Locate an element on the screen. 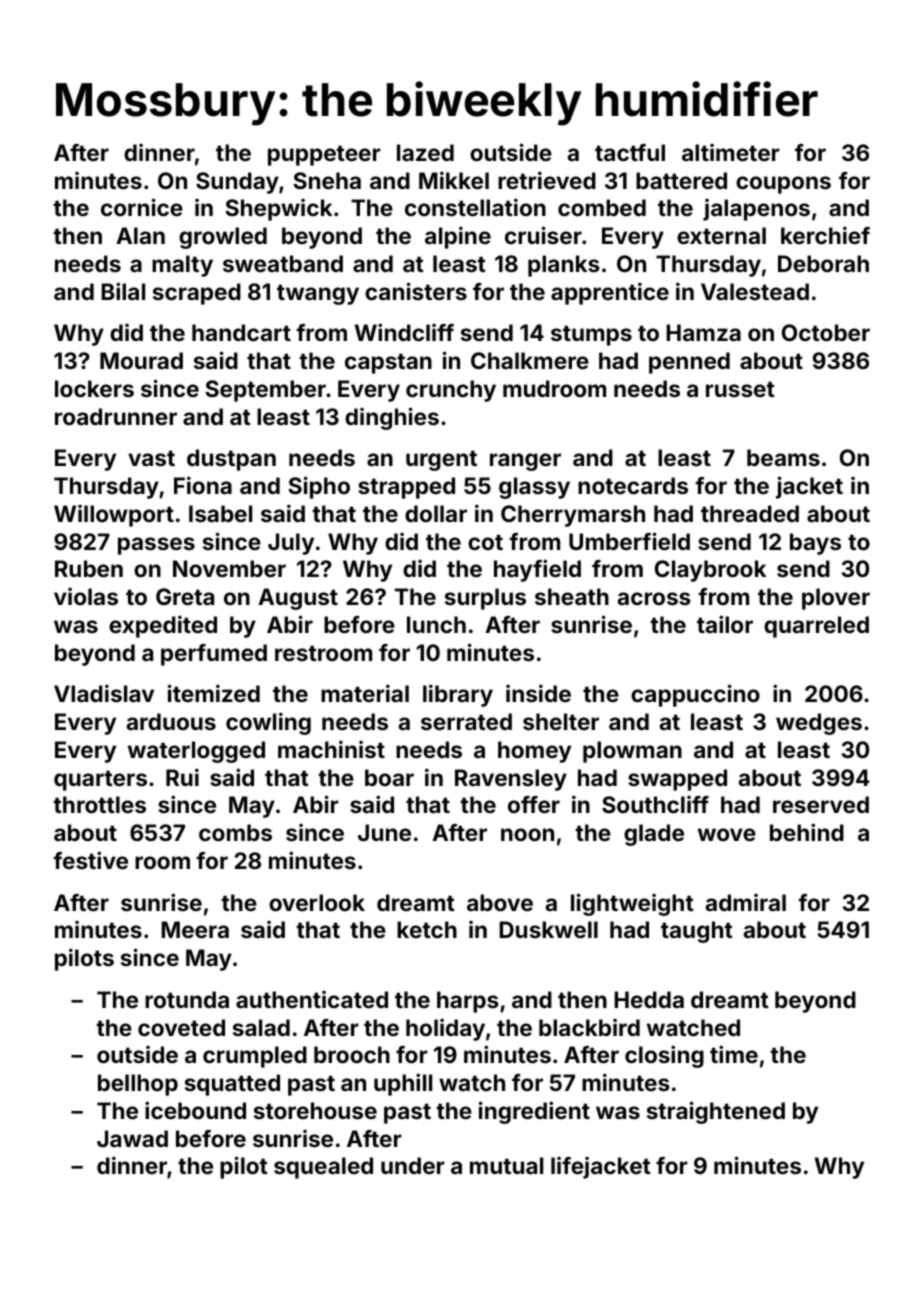 This screenshot has width=924, height=1311. reserved is located at coordinates (821, 804).
